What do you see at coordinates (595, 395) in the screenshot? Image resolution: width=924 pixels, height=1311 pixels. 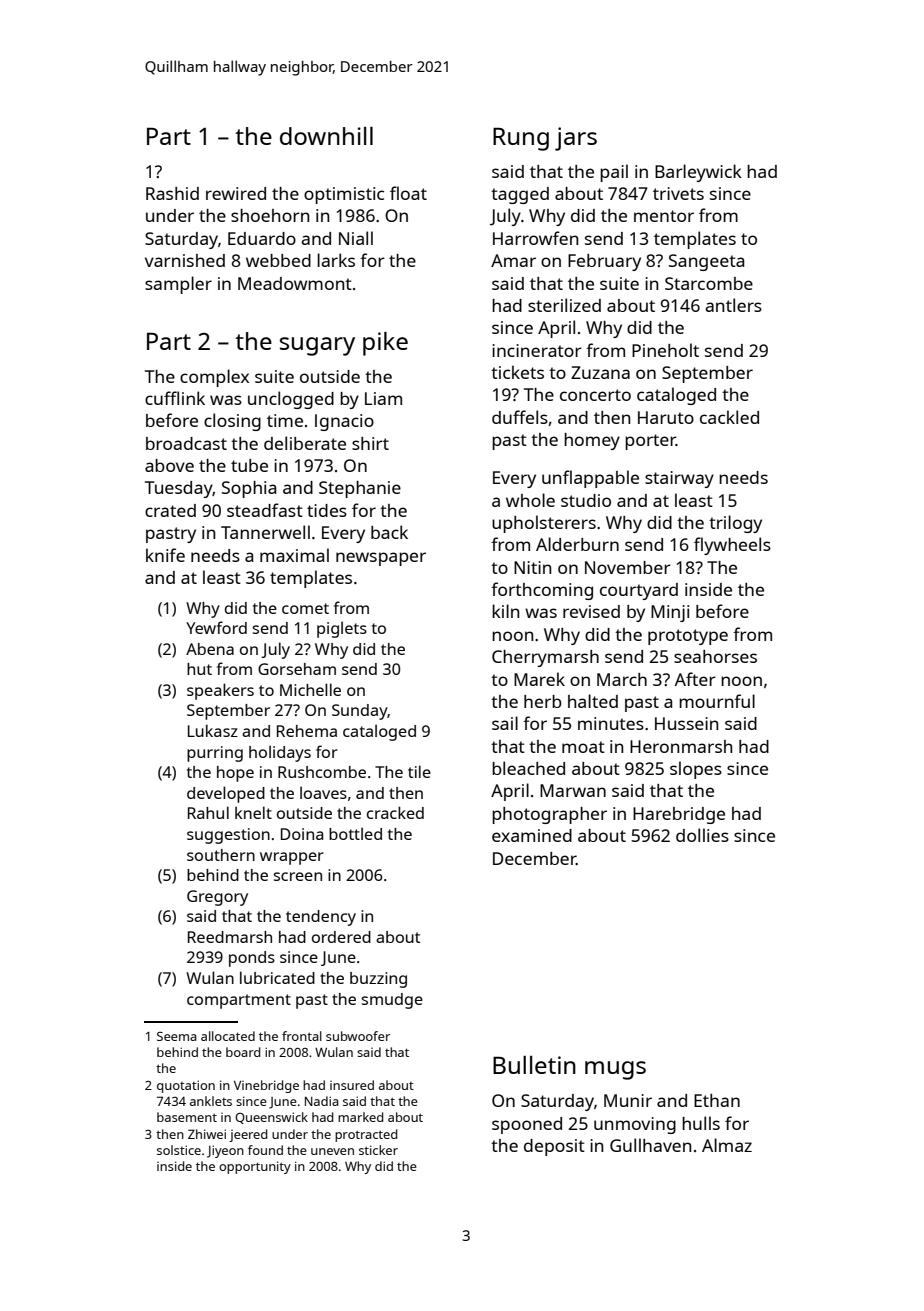 I see `concerto` at bounding box center [595, 395].
